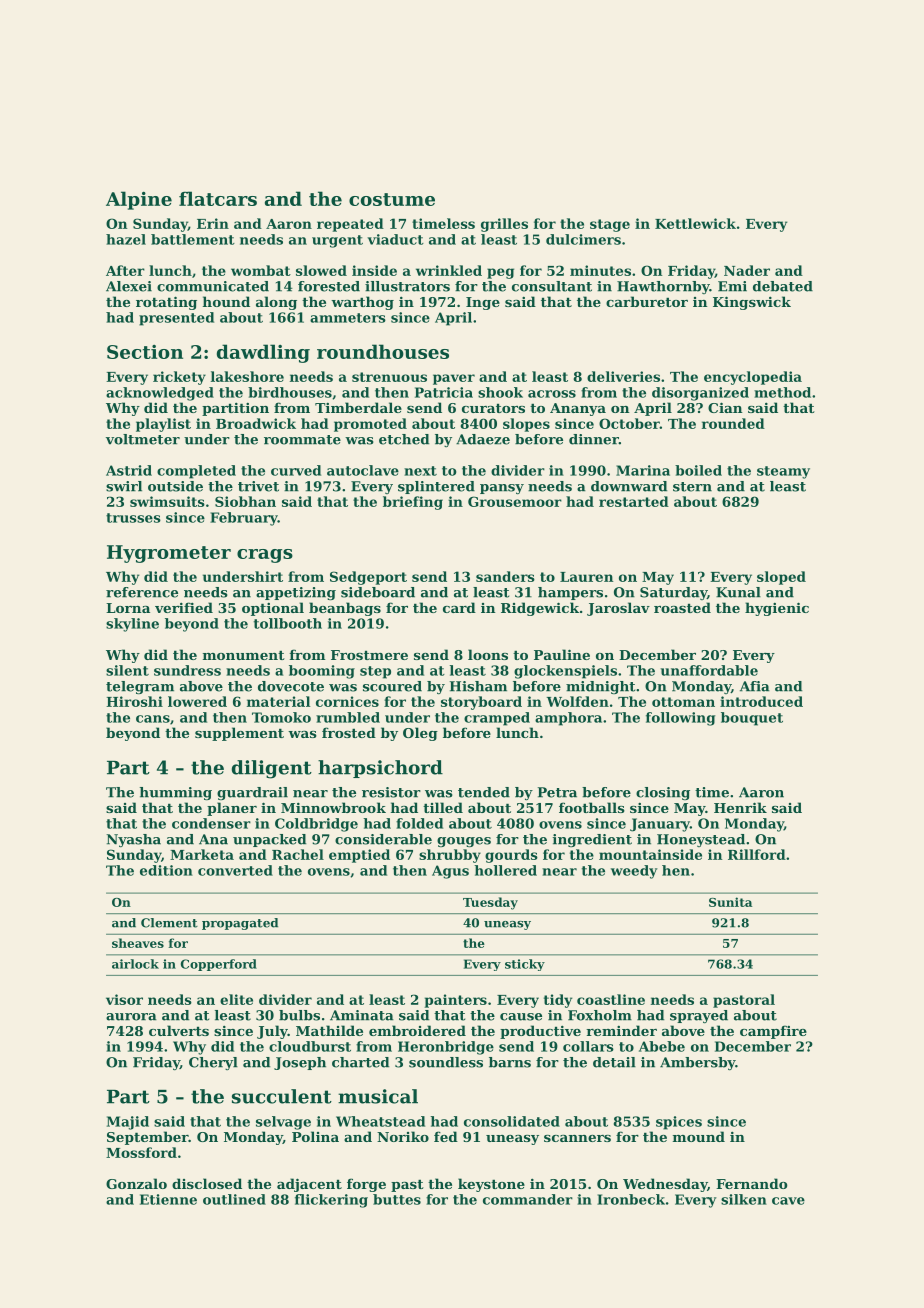 This screenshot has width=924, height=1308. Describe the element at coordinates (525, 965) in the screenshot. I see `sticky` at that location.
